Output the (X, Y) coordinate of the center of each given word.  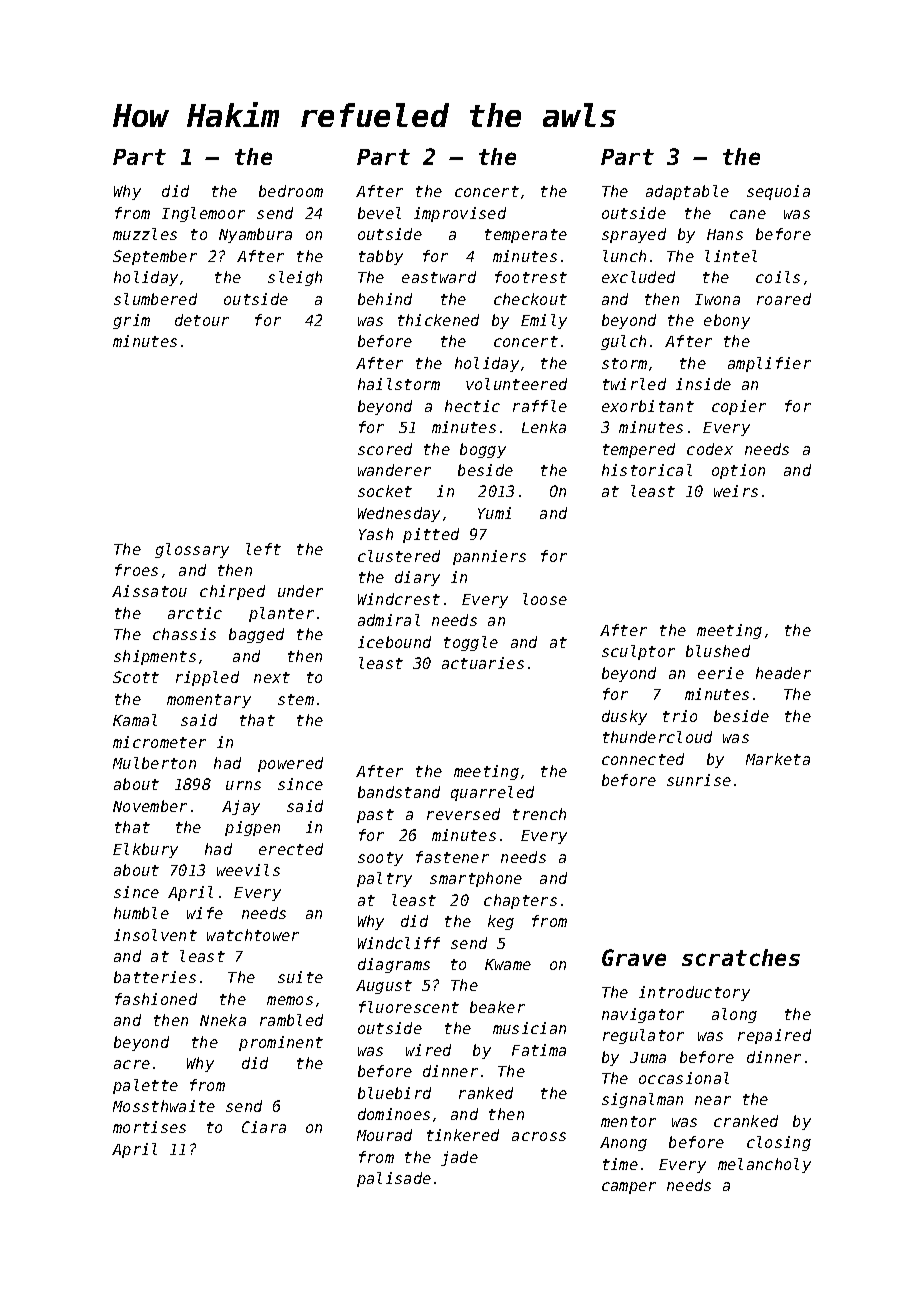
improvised (460, 214)
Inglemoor (203, 214)
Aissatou (149, 591)
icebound (394, 642)
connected (643, 759)
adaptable (687, 192)
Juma (648, 1057)
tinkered (463, 1135)
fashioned (156, 999)
